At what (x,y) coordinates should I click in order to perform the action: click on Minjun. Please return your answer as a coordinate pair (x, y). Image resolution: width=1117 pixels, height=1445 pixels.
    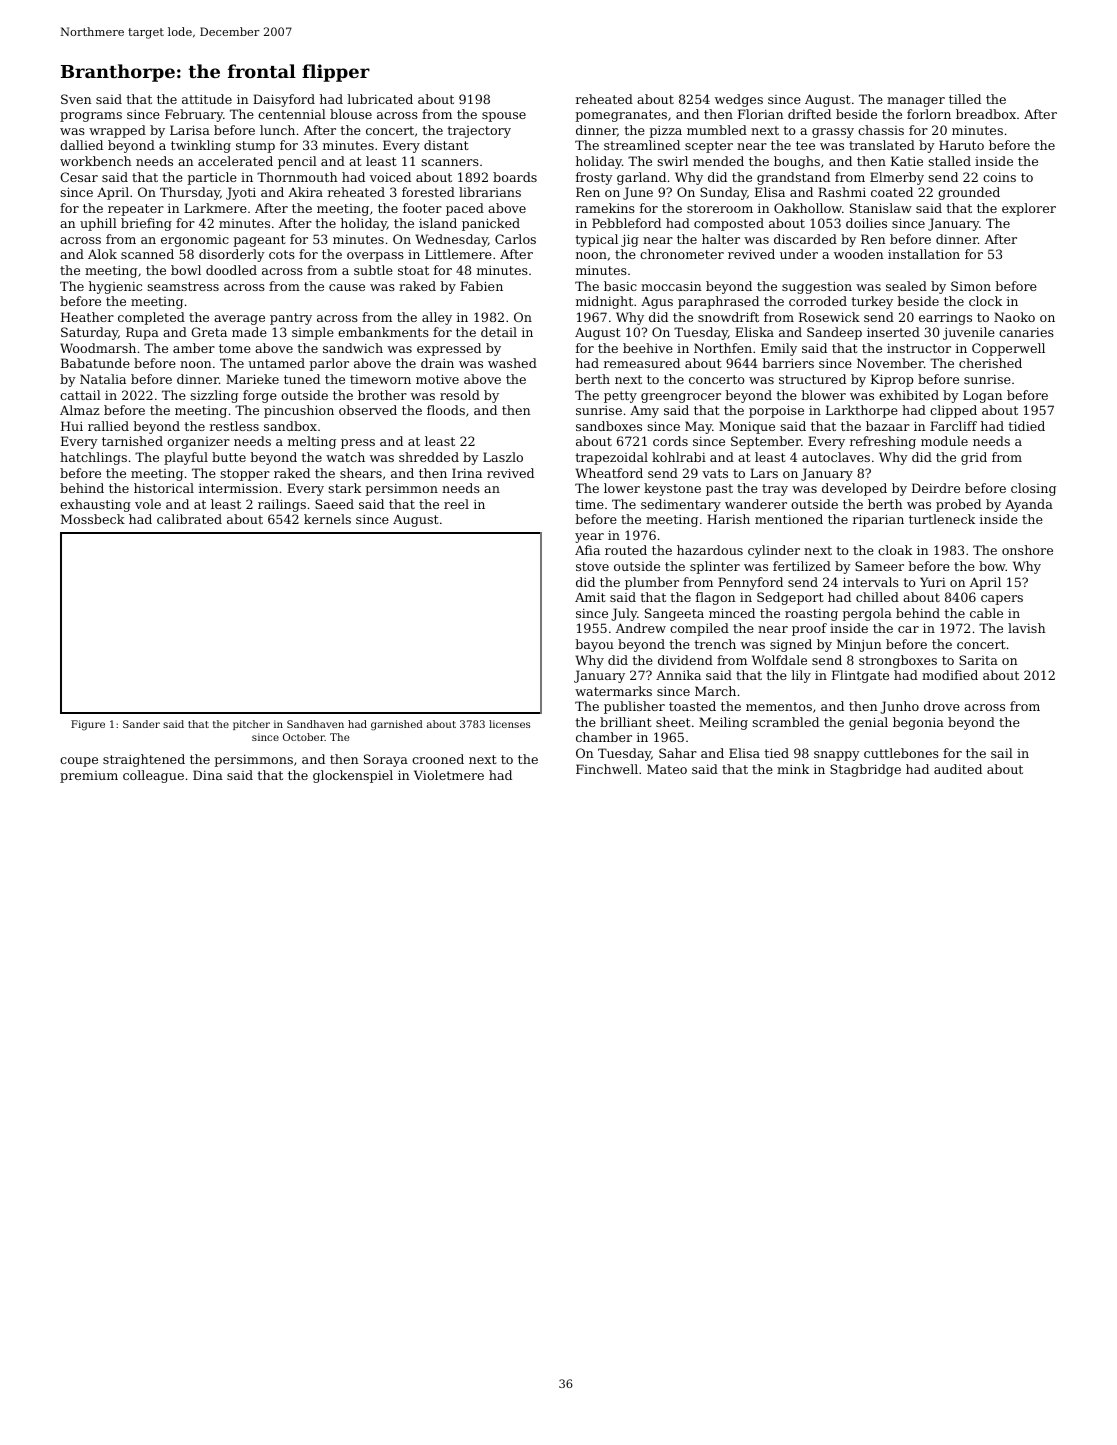
    Looking at the image, I should click on (859, 645).
